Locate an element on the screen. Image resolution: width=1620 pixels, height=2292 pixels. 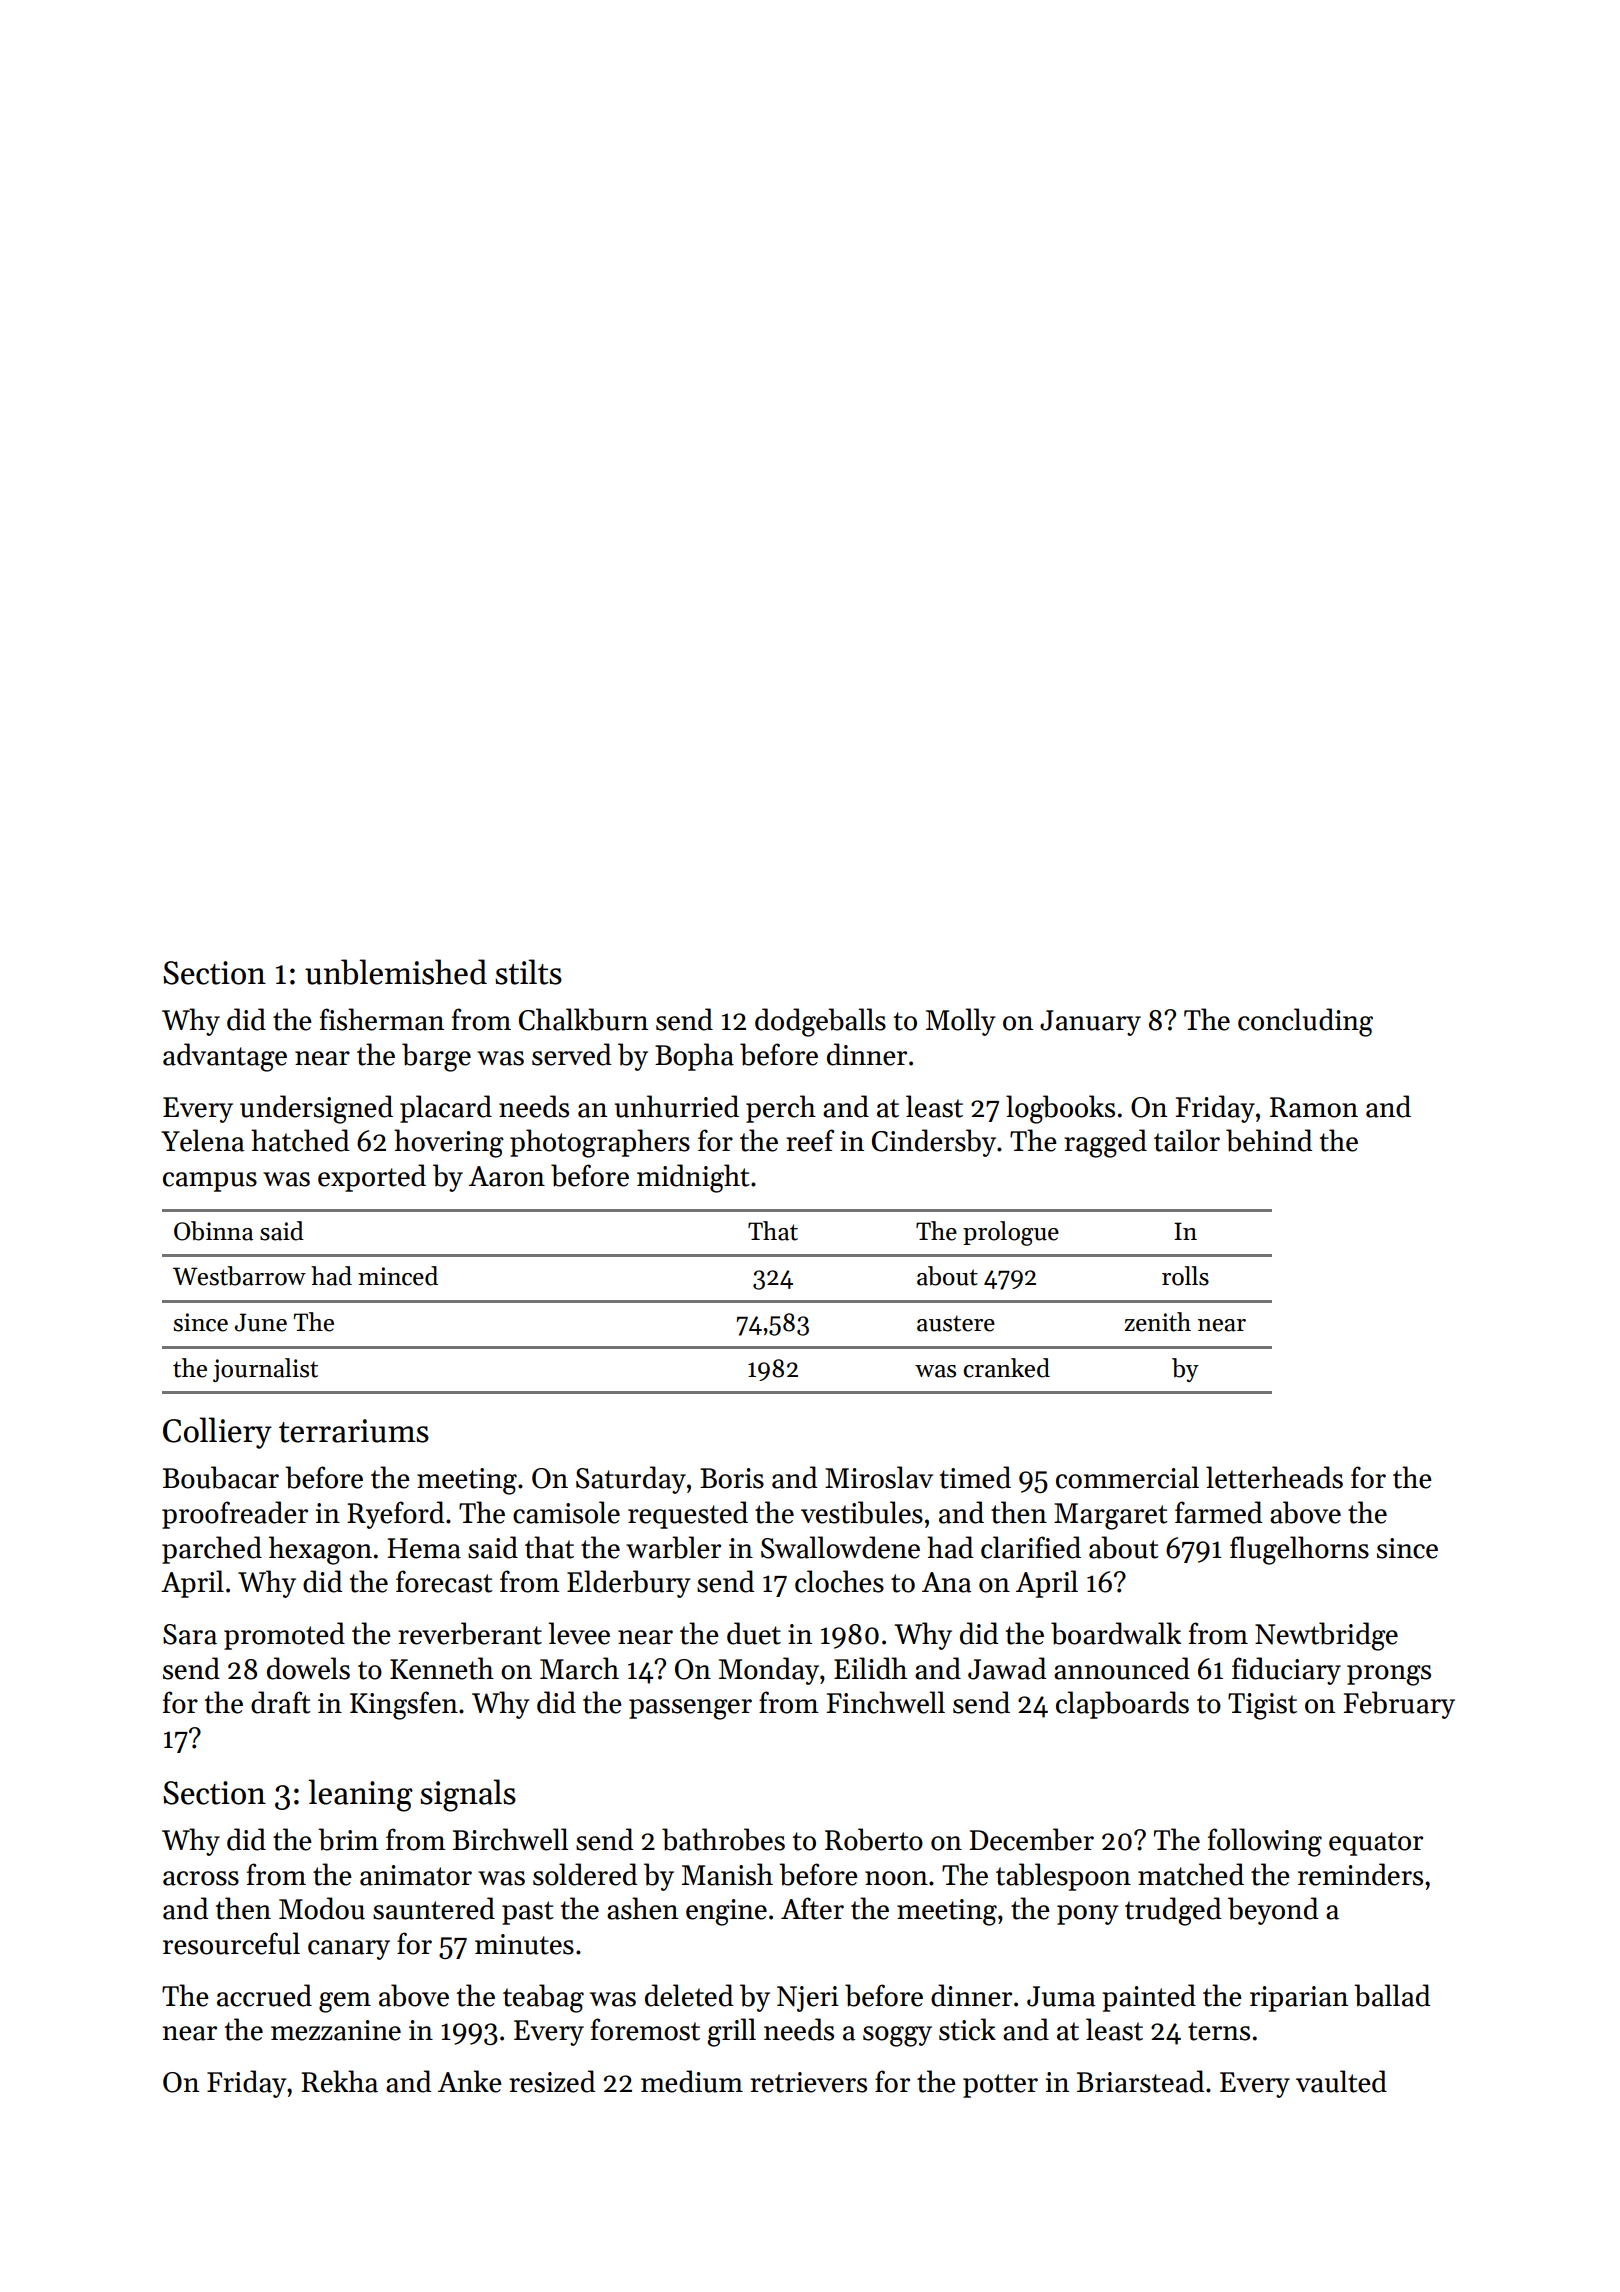
boardwalk is located at coordinates (1116, 1633).
